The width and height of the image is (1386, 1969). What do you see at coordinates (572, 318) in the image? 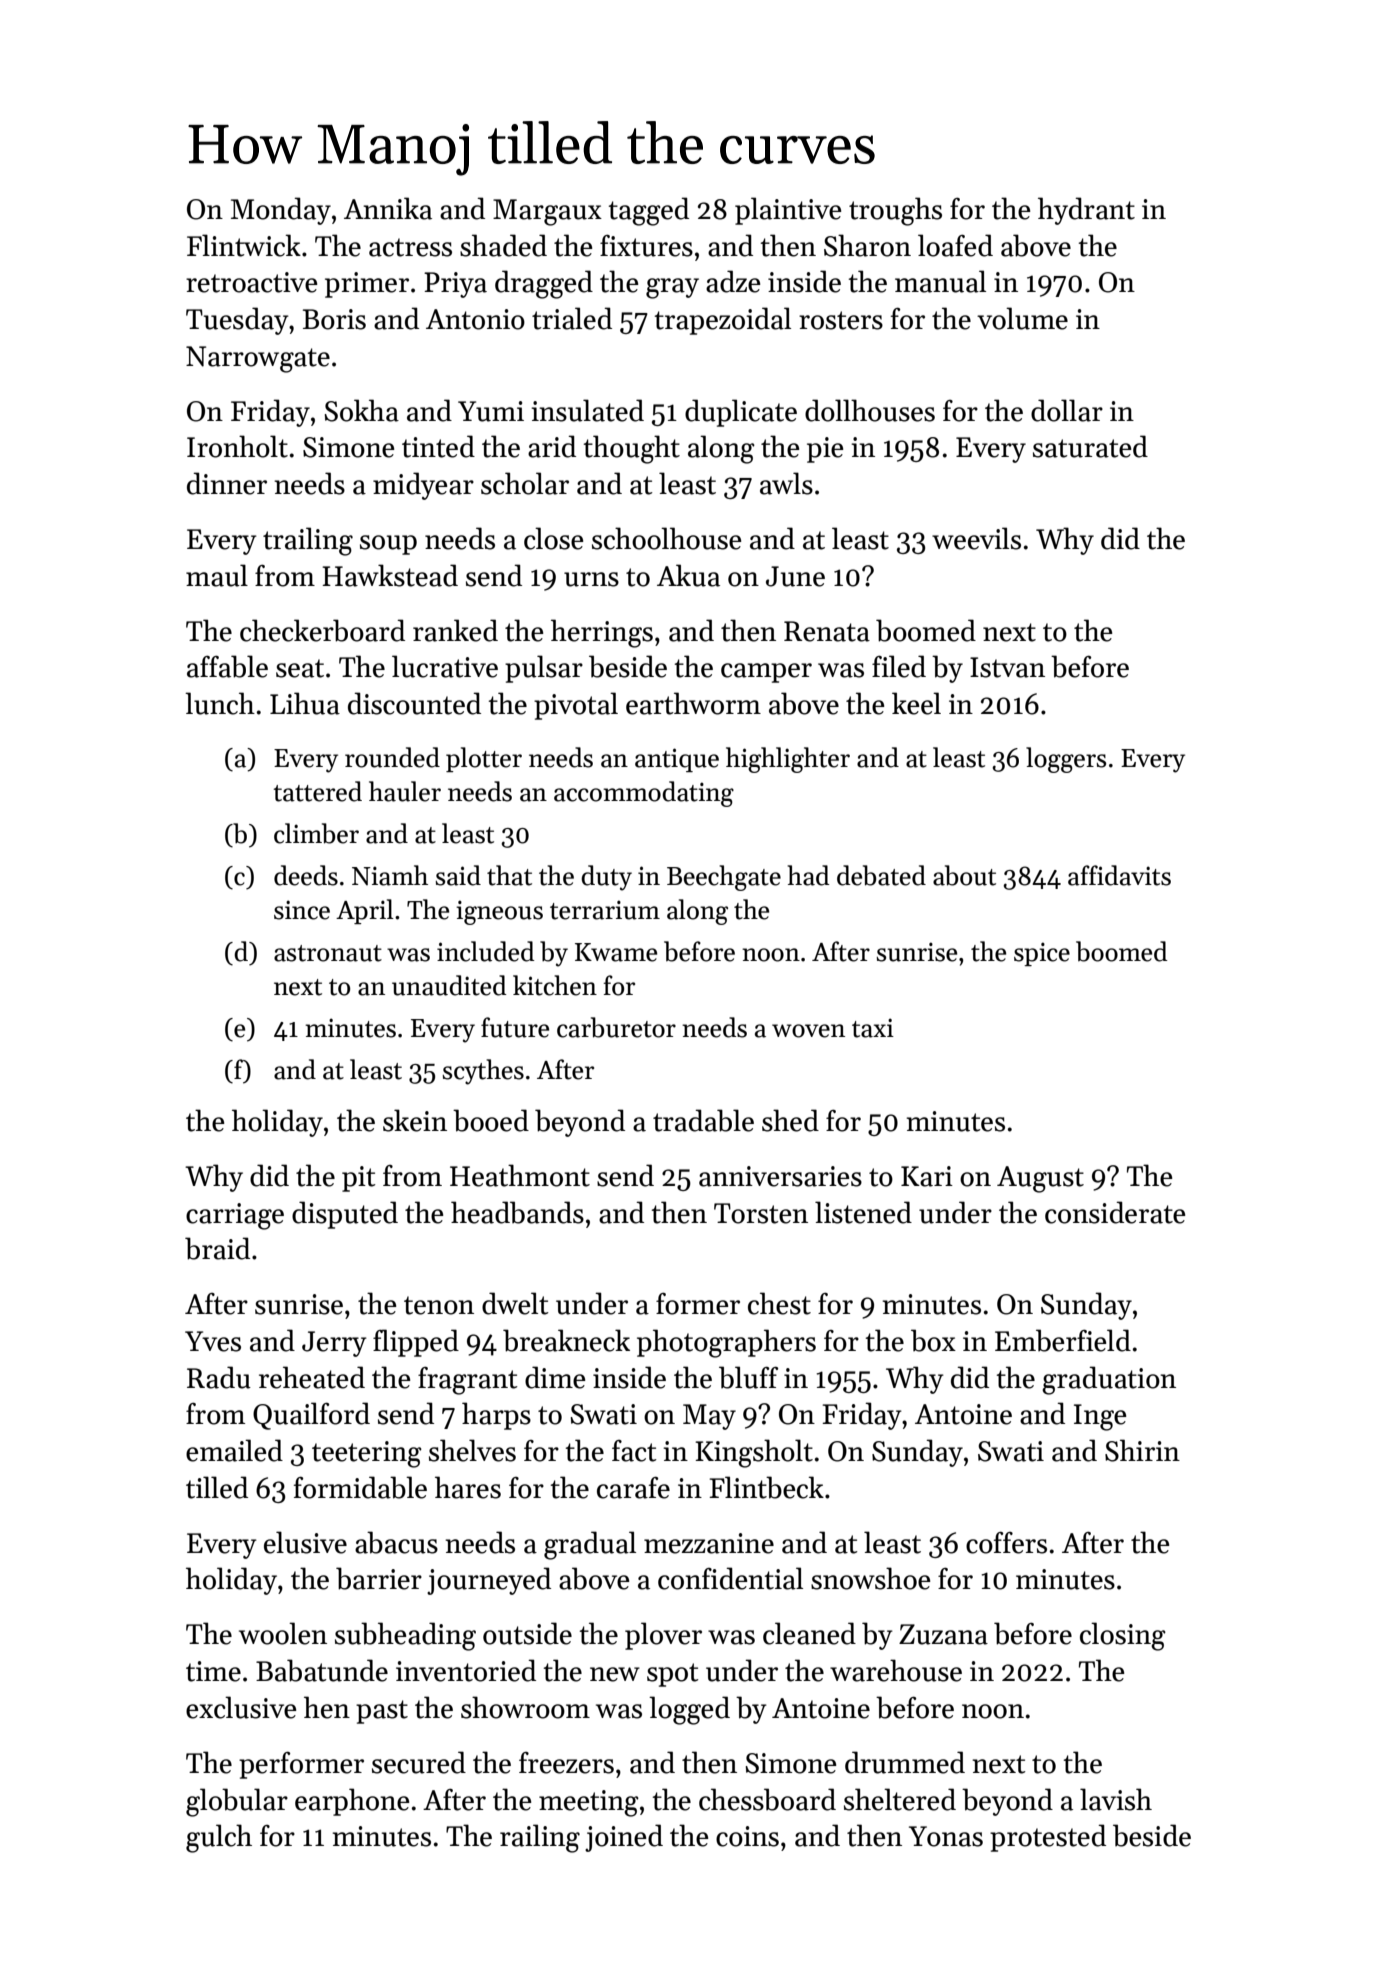
I see `trialed` at bounding box center [572, 318].
